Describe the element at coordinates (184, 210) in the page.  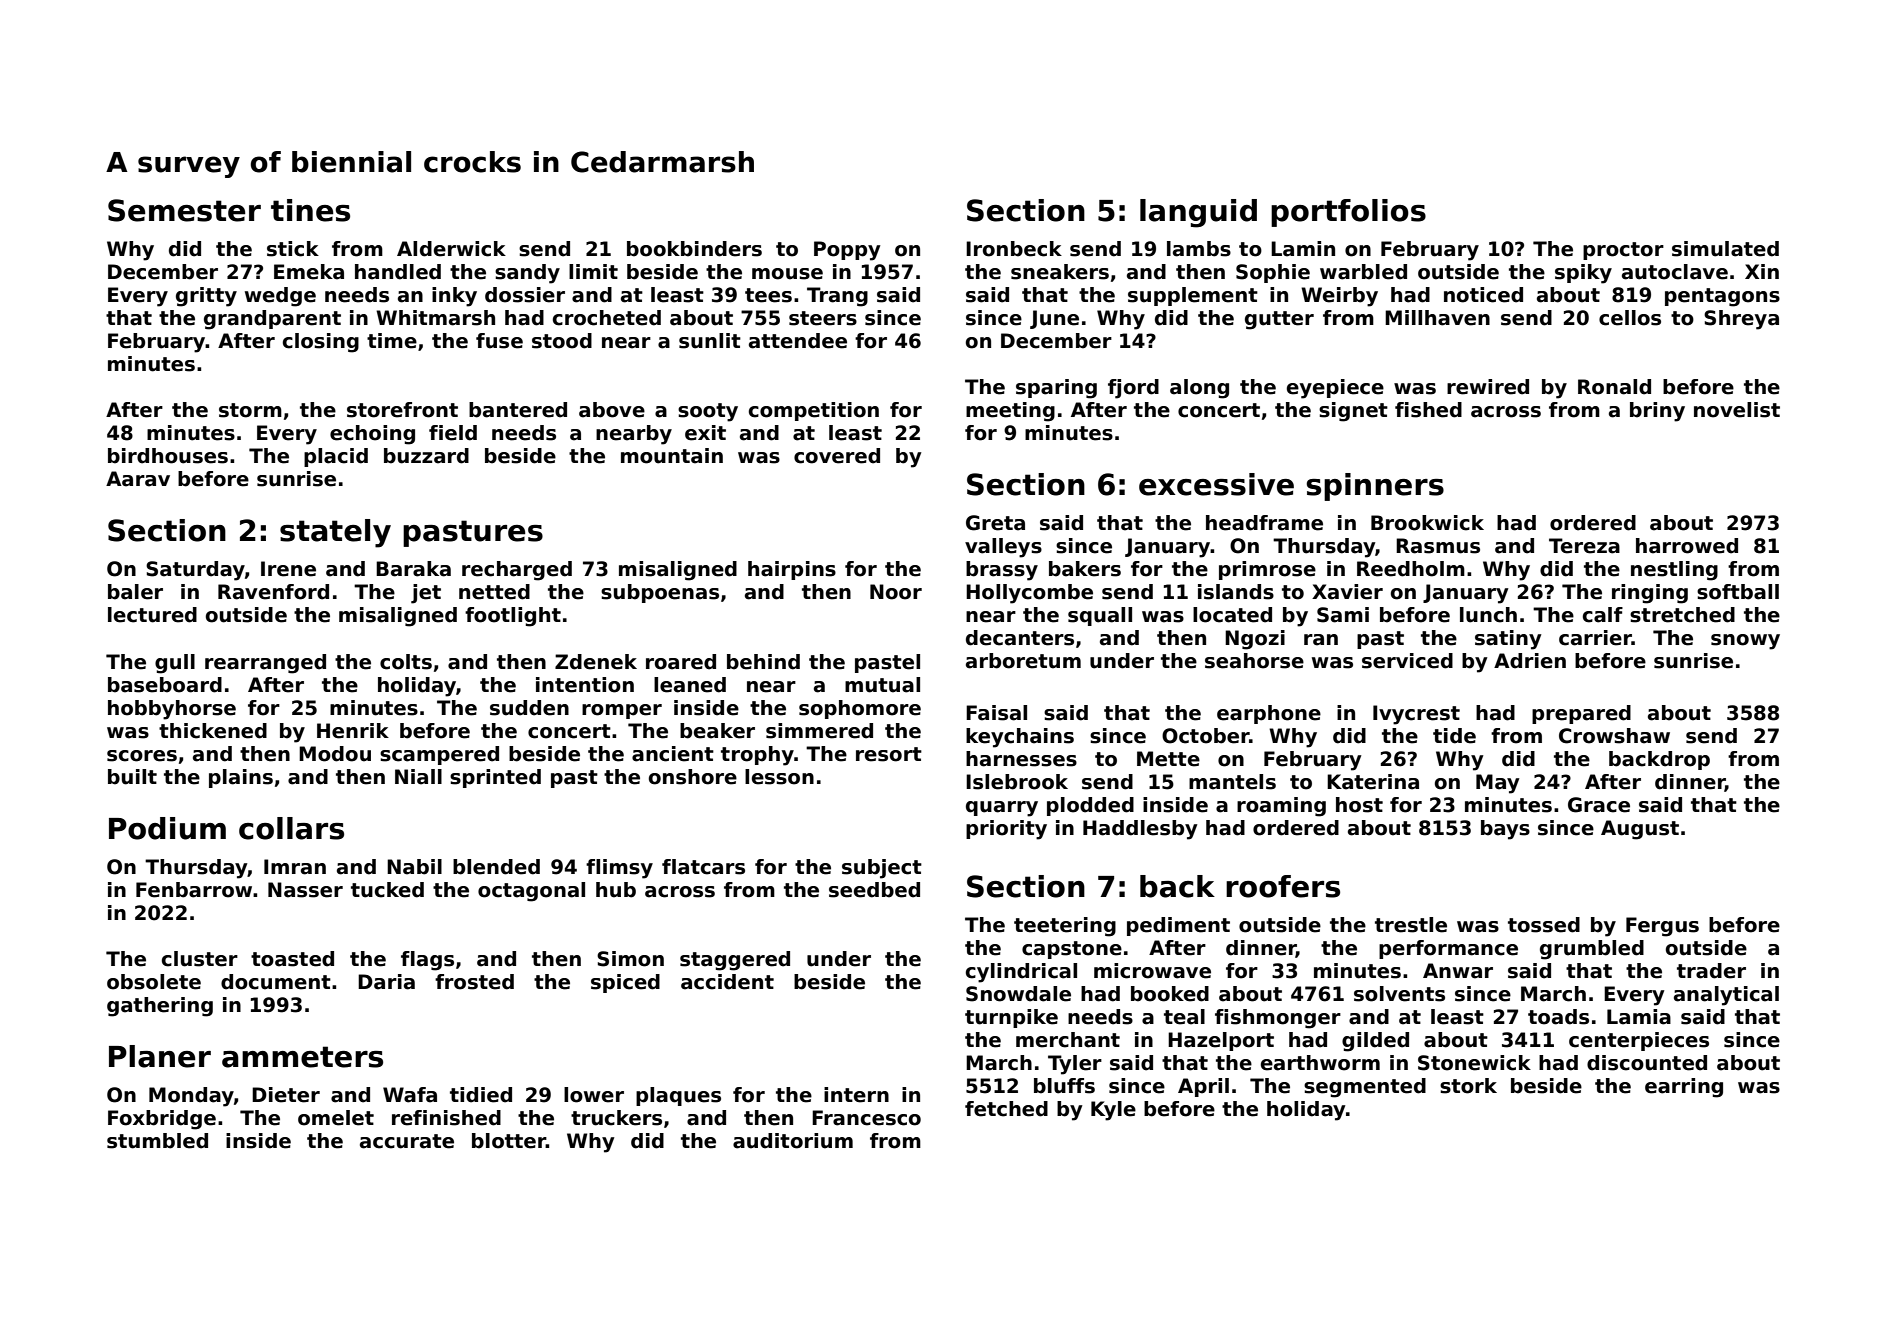
I see `Semester` at that location.
